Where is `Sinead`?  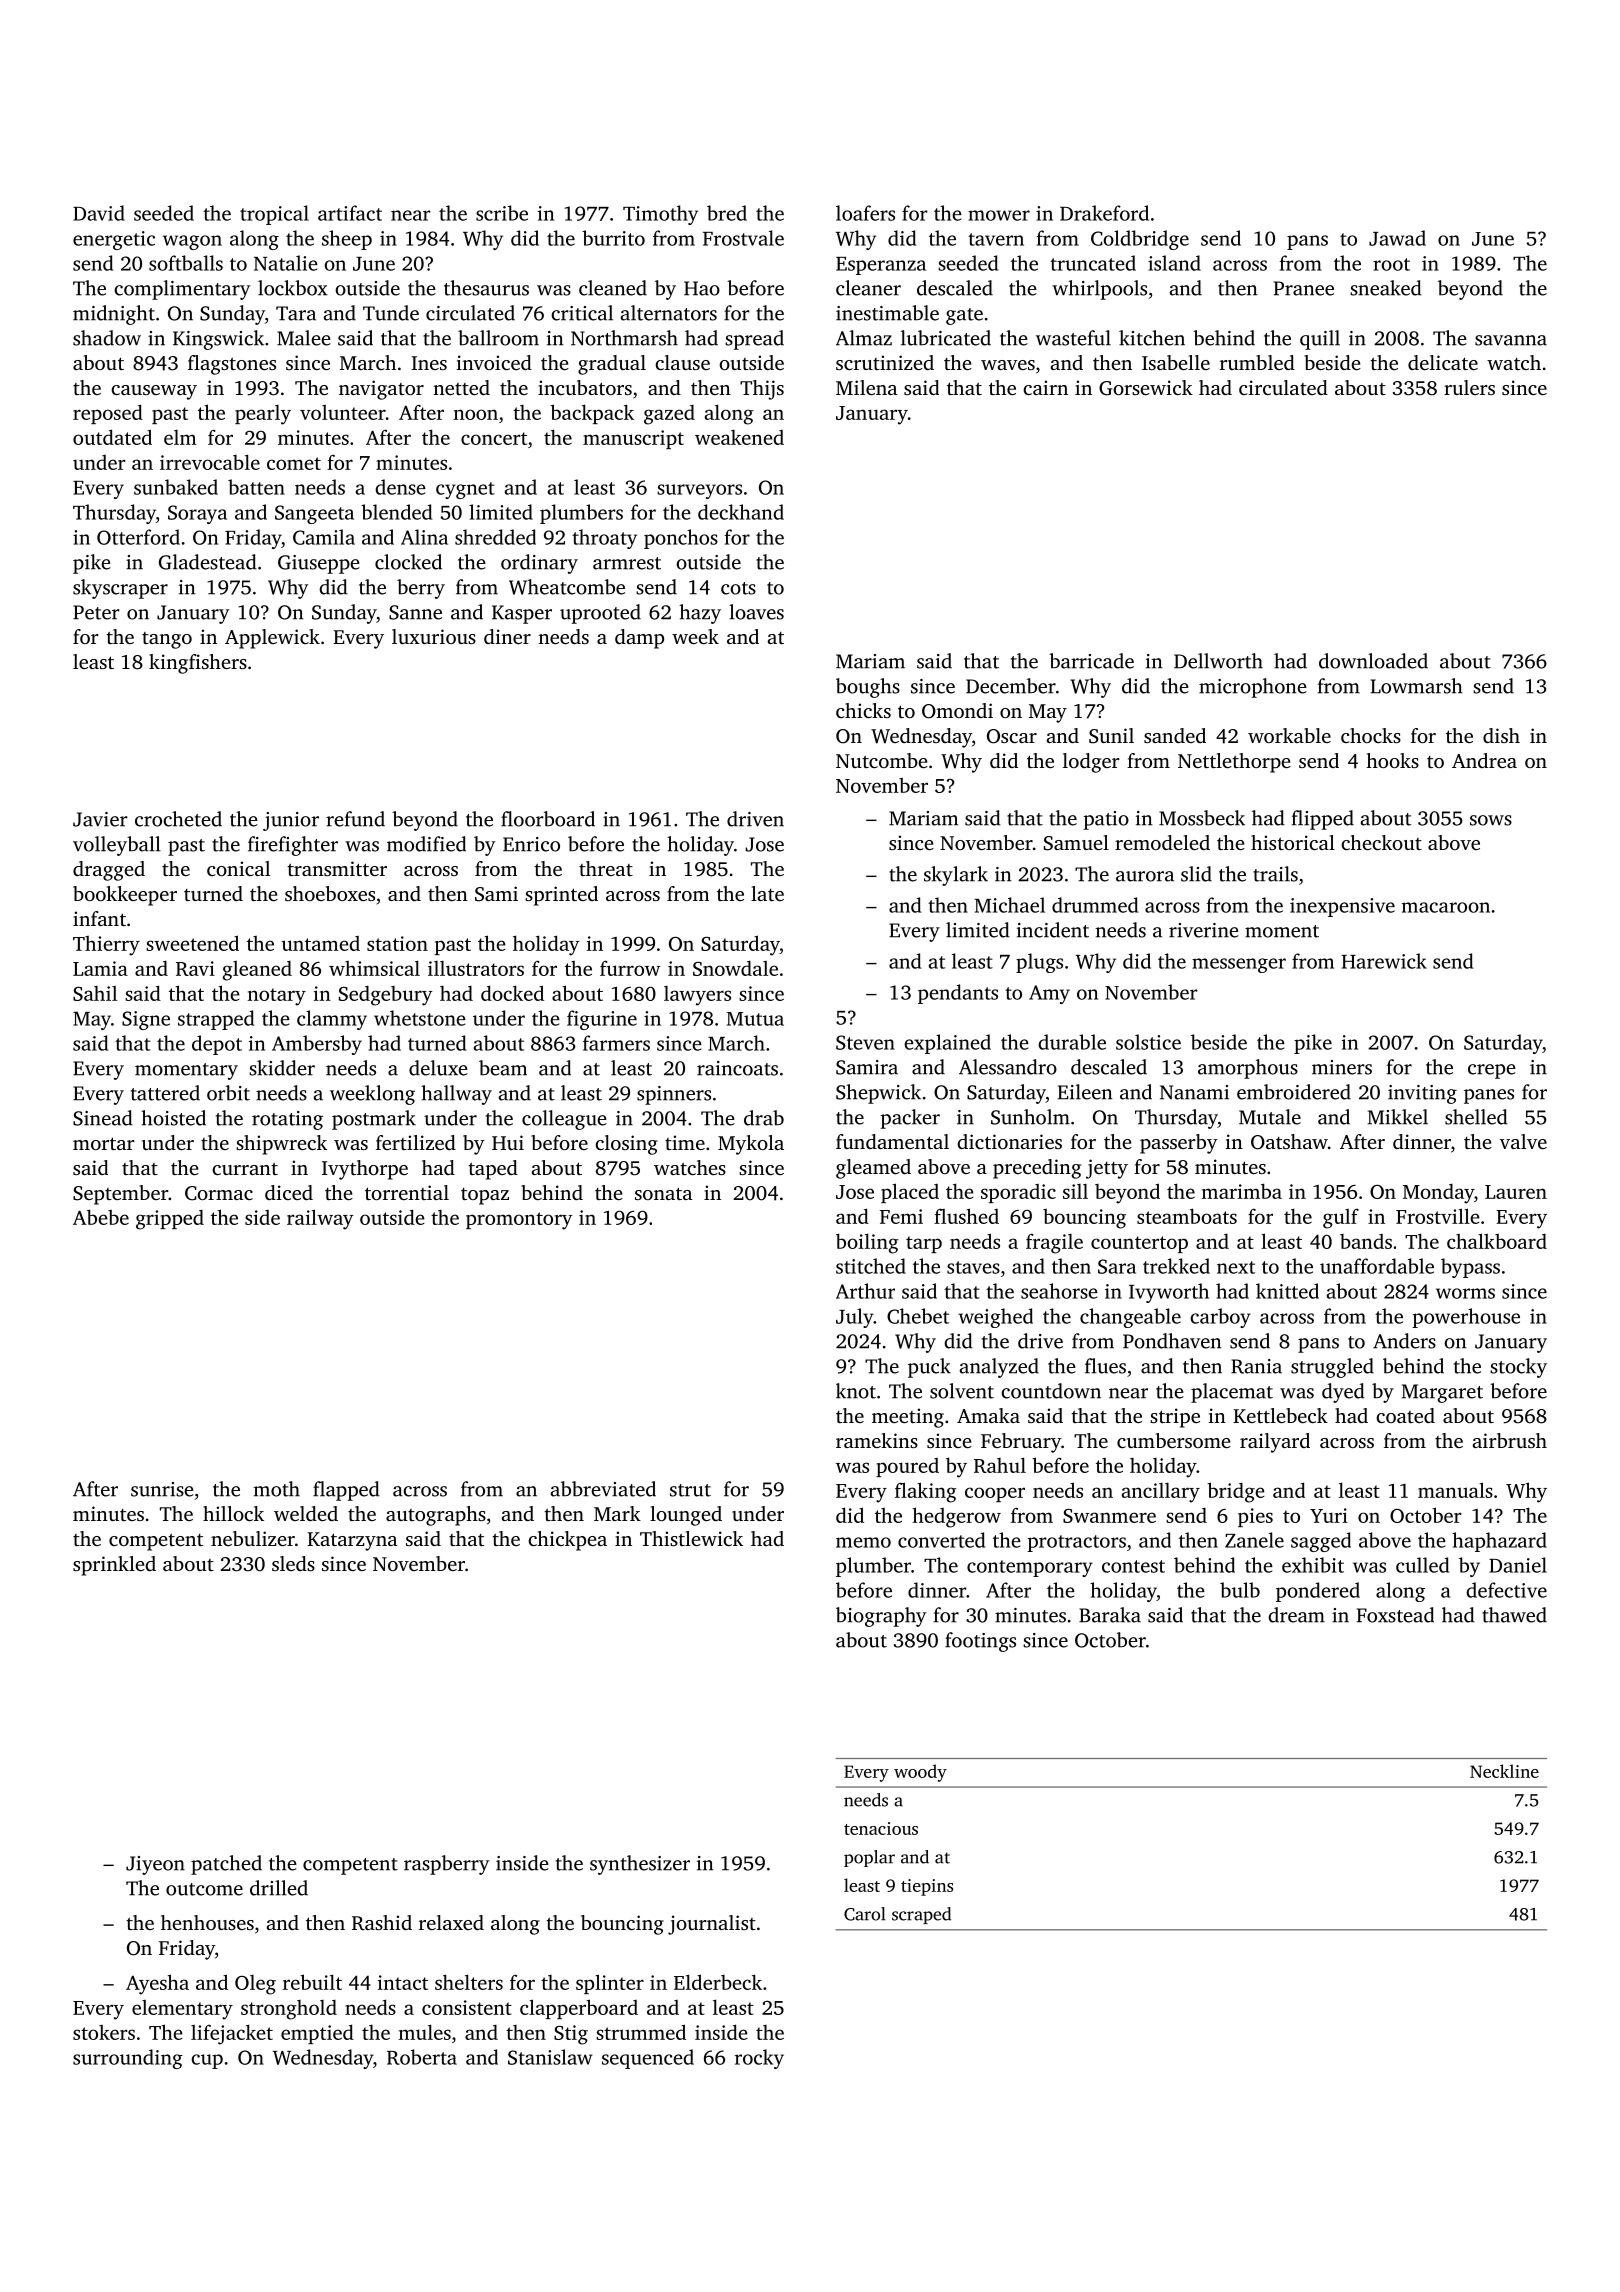 Sinead is located at coordinates (103, 1118).
